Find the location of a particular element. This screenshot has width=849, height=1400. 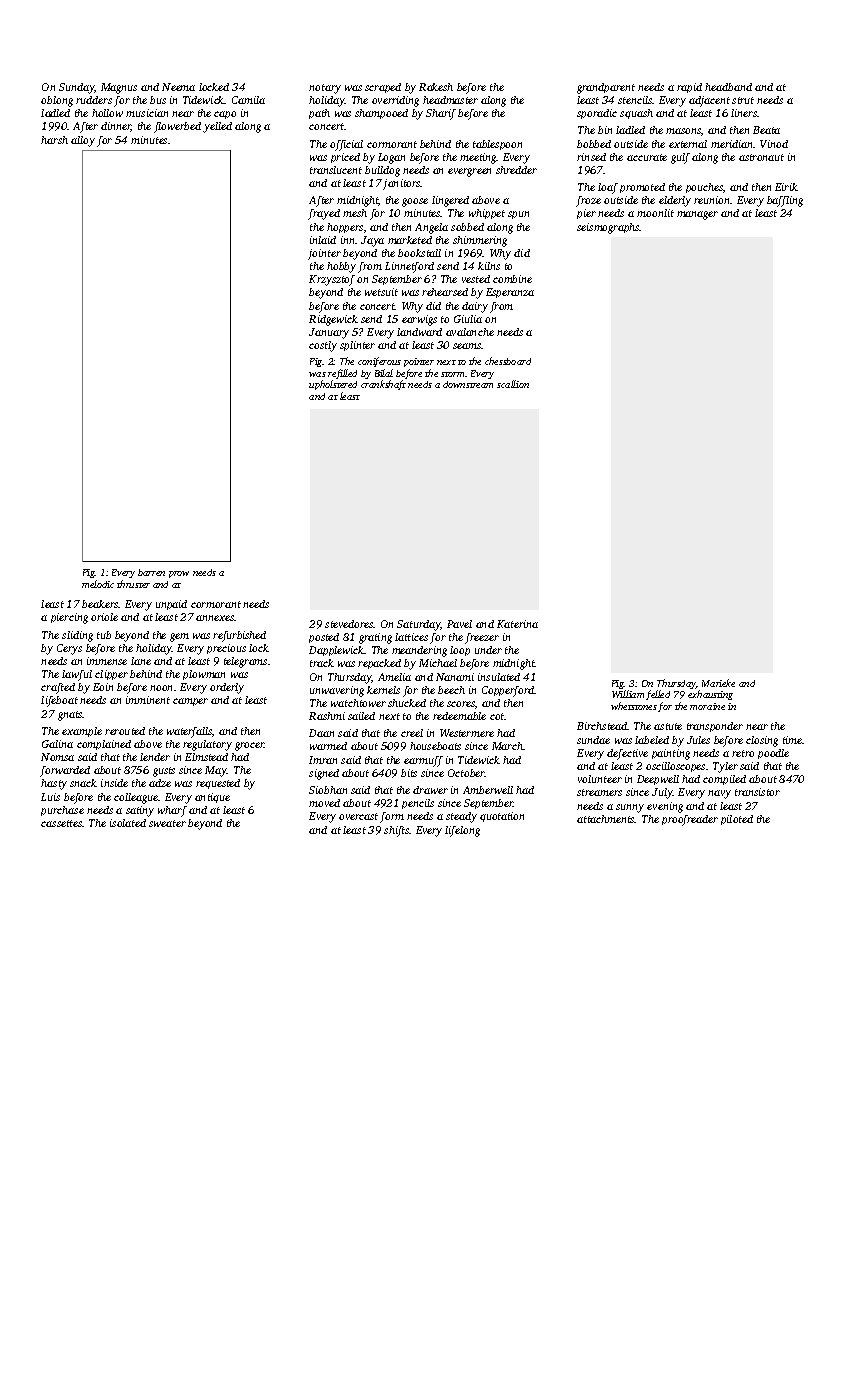

Saturday is located at coordinates (419, 625).
